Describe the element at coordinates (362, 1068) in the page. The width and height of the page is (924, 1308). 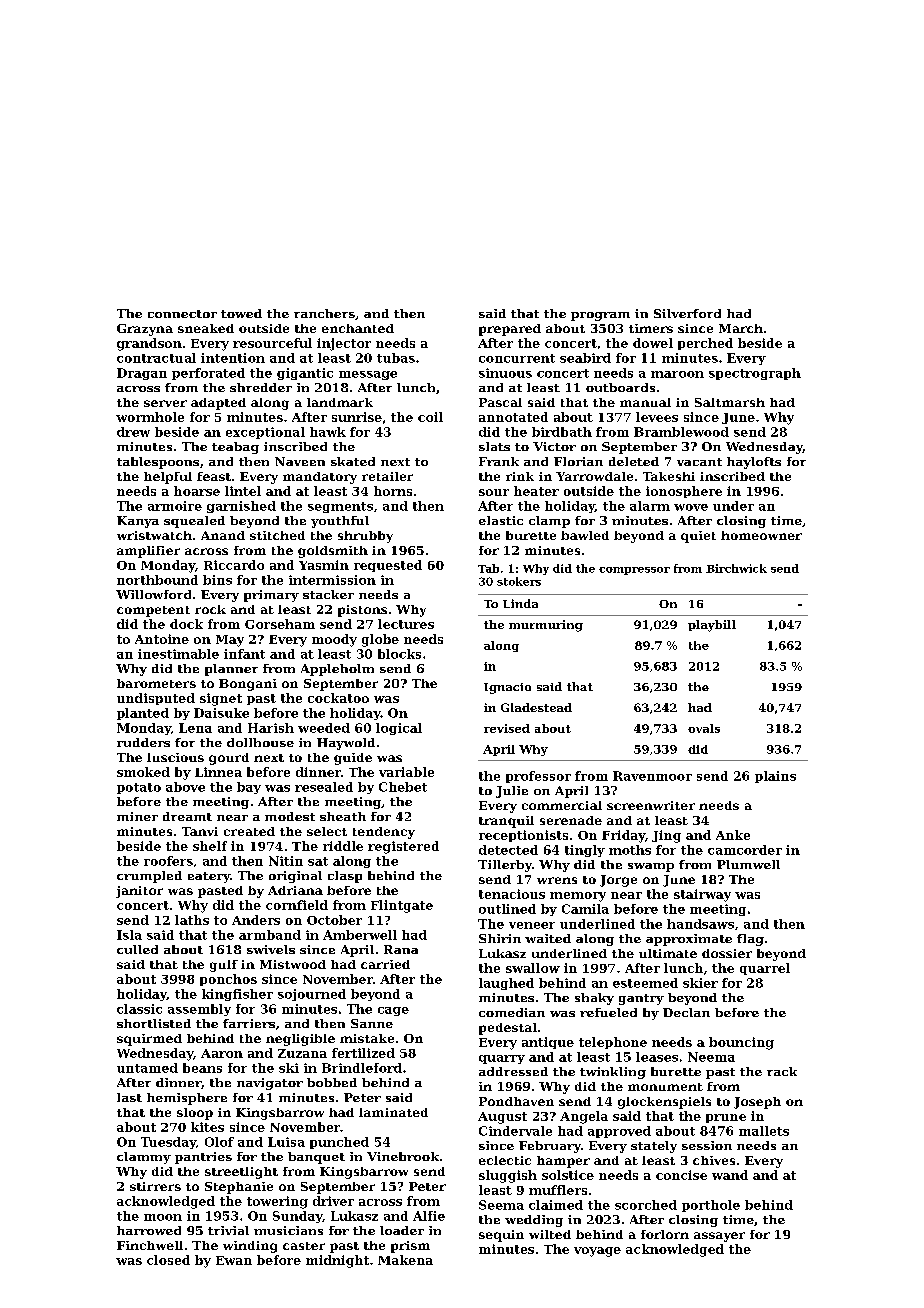
I see `Brindleford` at that location.
